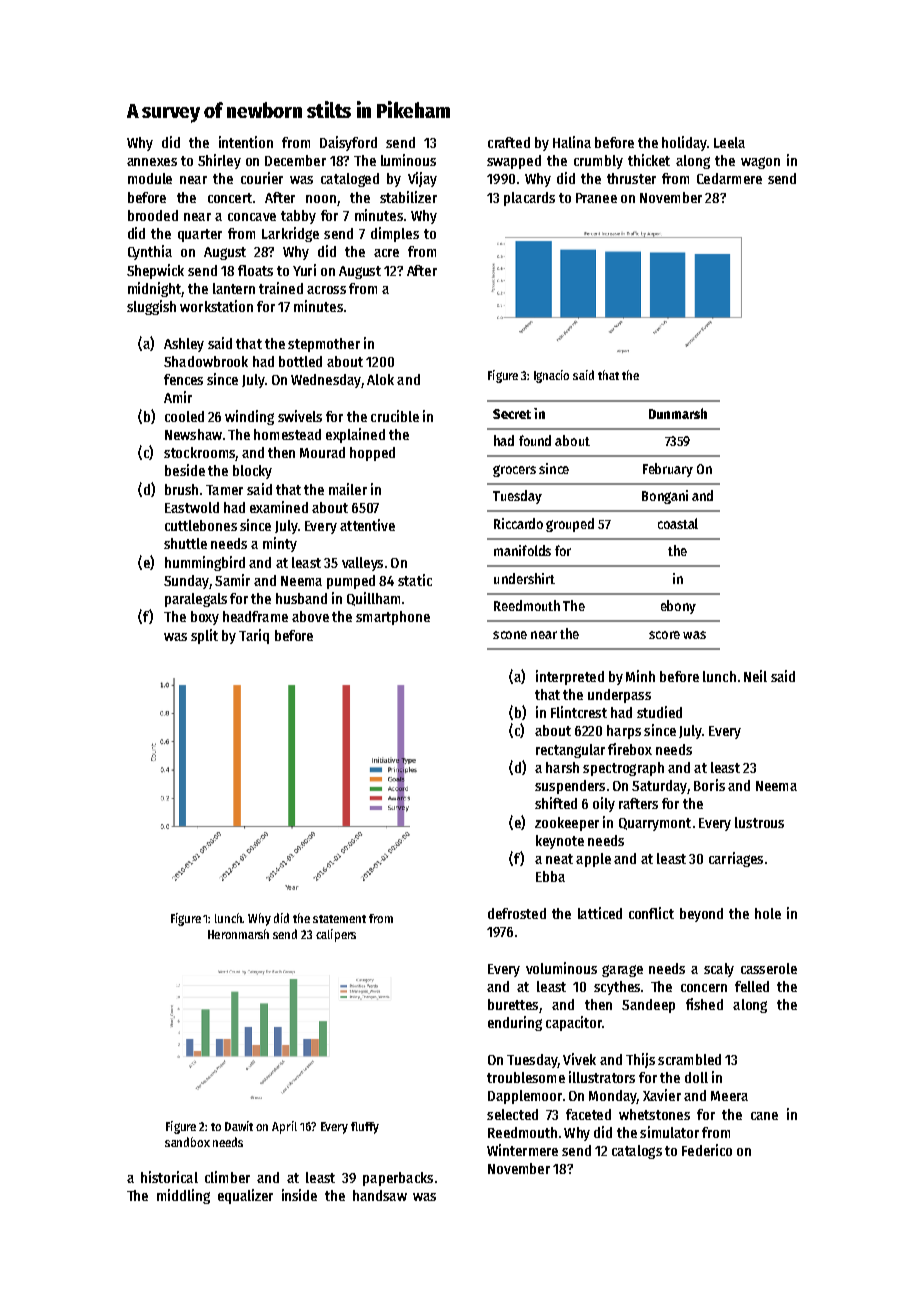 Image resolution: width=924 pixels, height=1314 pixels. I want to click on Daisyford, so click(348, 143).
